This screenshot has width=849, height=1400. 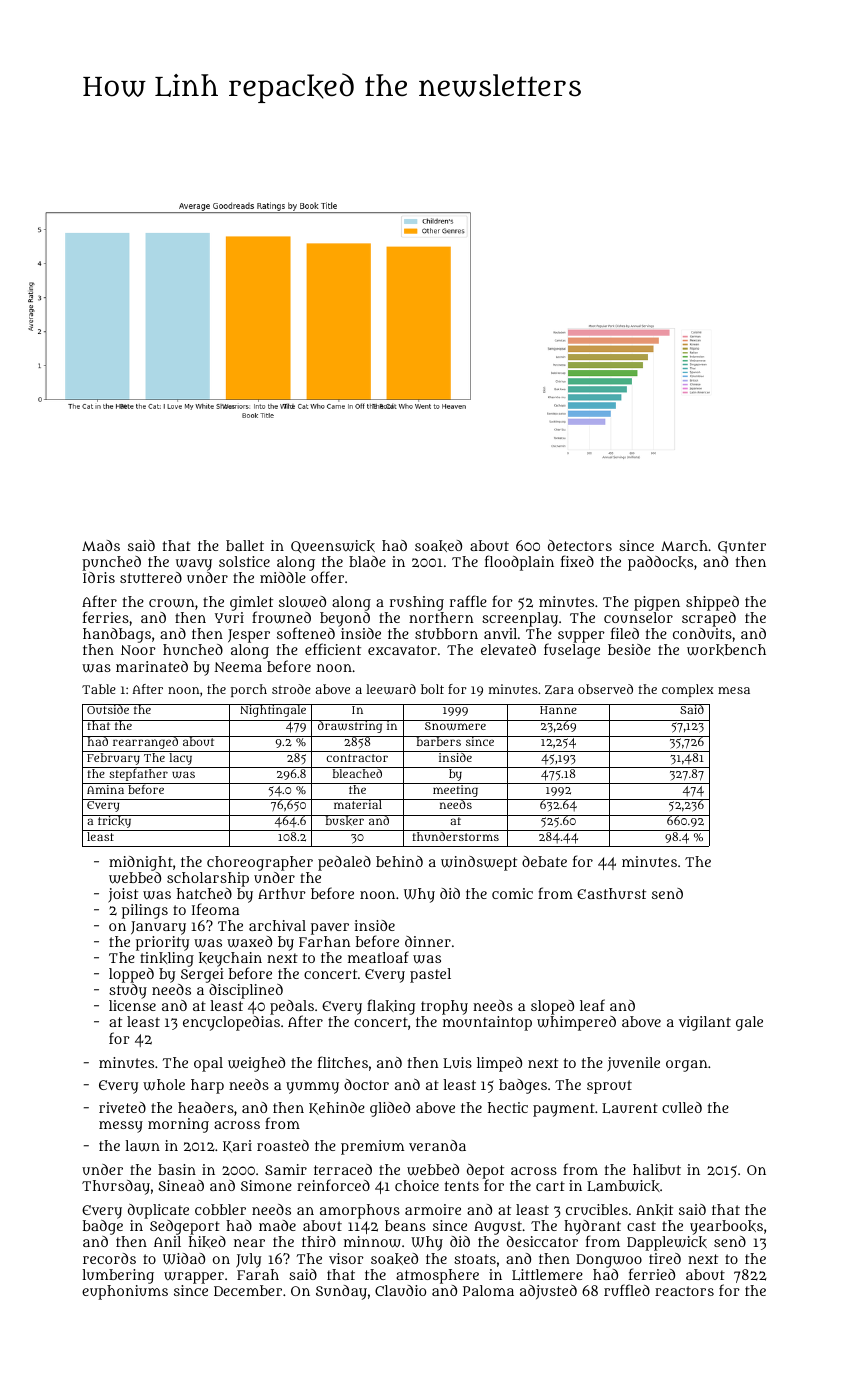 What do you see at coordinates (372, 1242) in the screenshot?
I see `minnow` at bounding box center [372, 1242].
